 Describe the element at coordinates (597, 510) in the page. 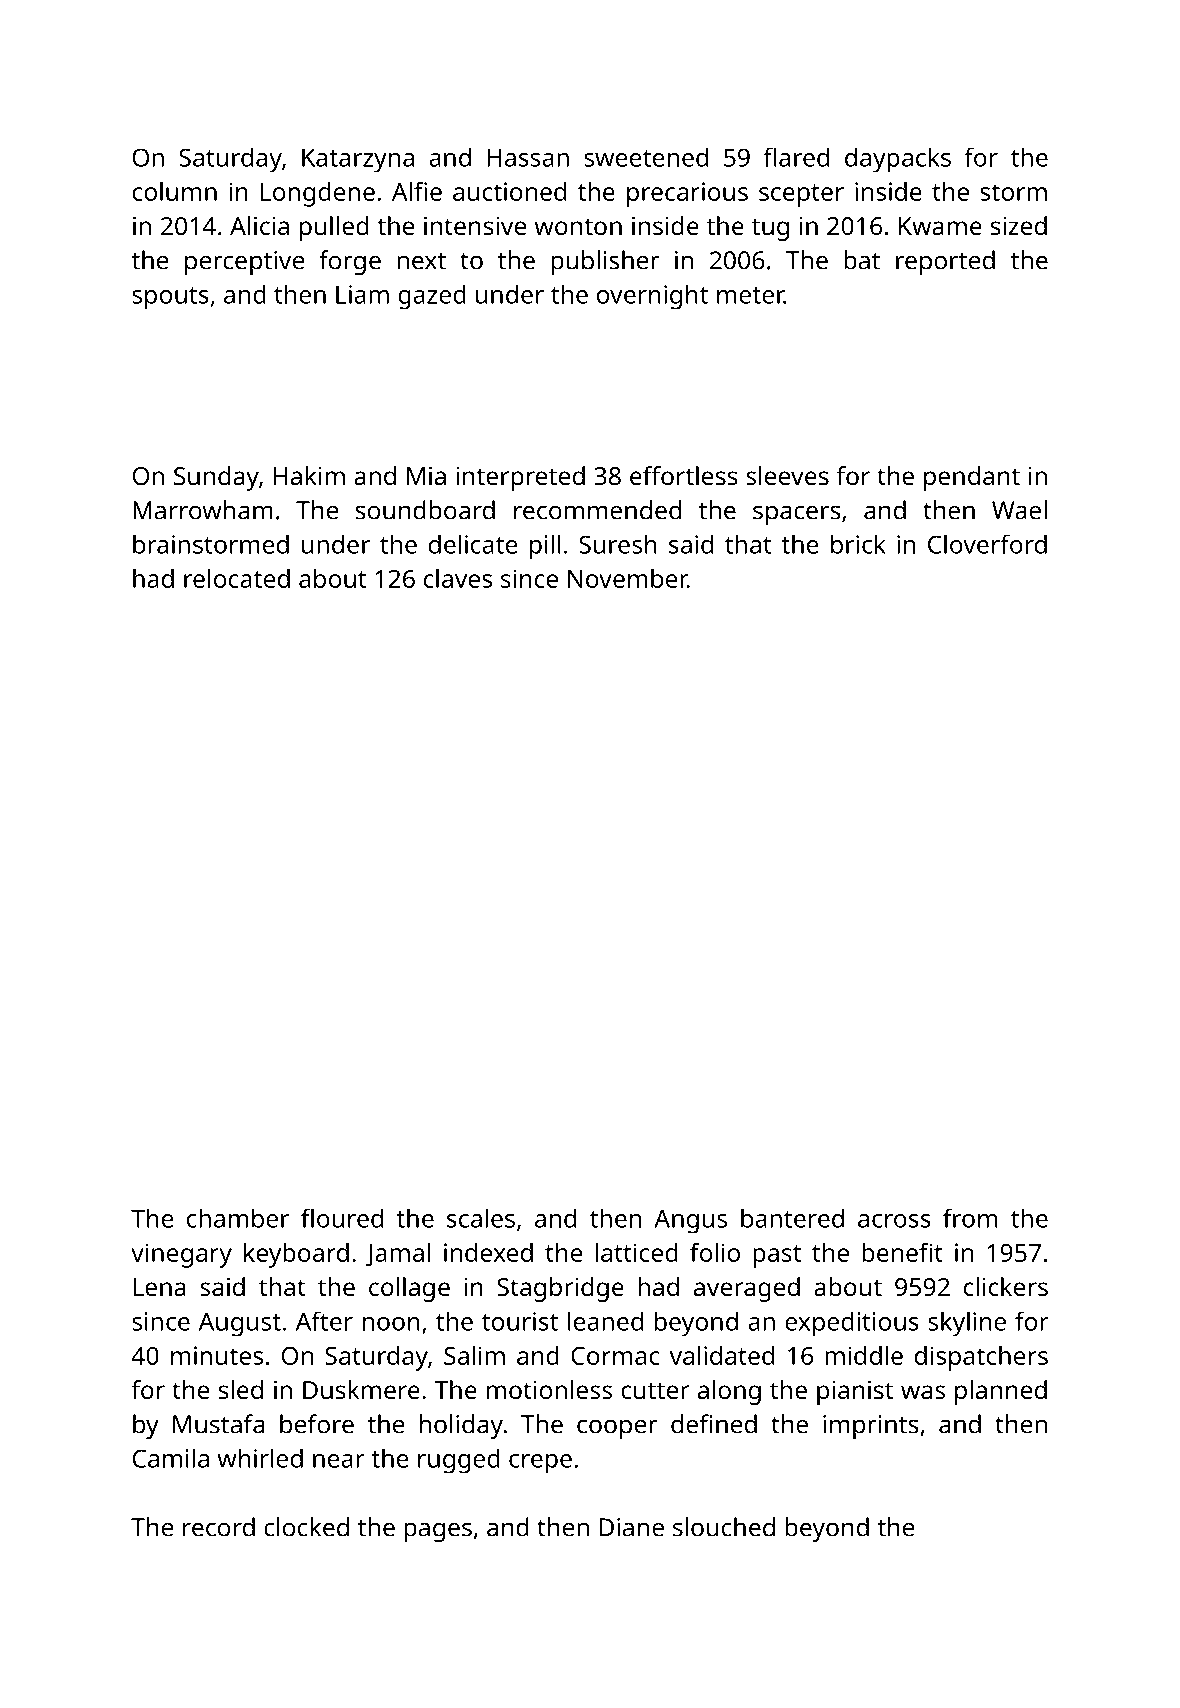

I see `recommended` at that location.
